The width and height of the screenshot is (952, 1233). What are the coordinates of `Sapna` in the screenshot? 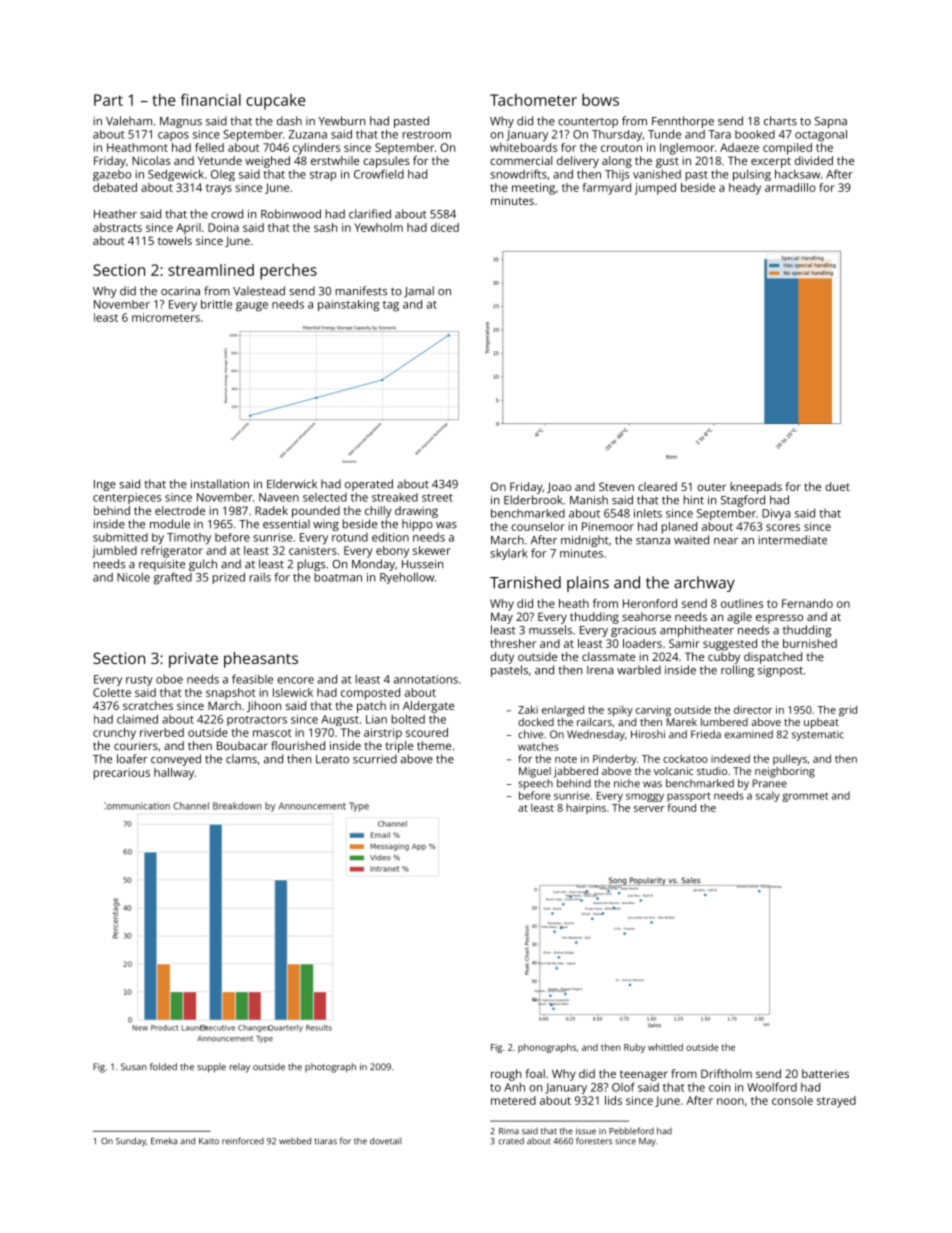 It's located at (831, 122).
